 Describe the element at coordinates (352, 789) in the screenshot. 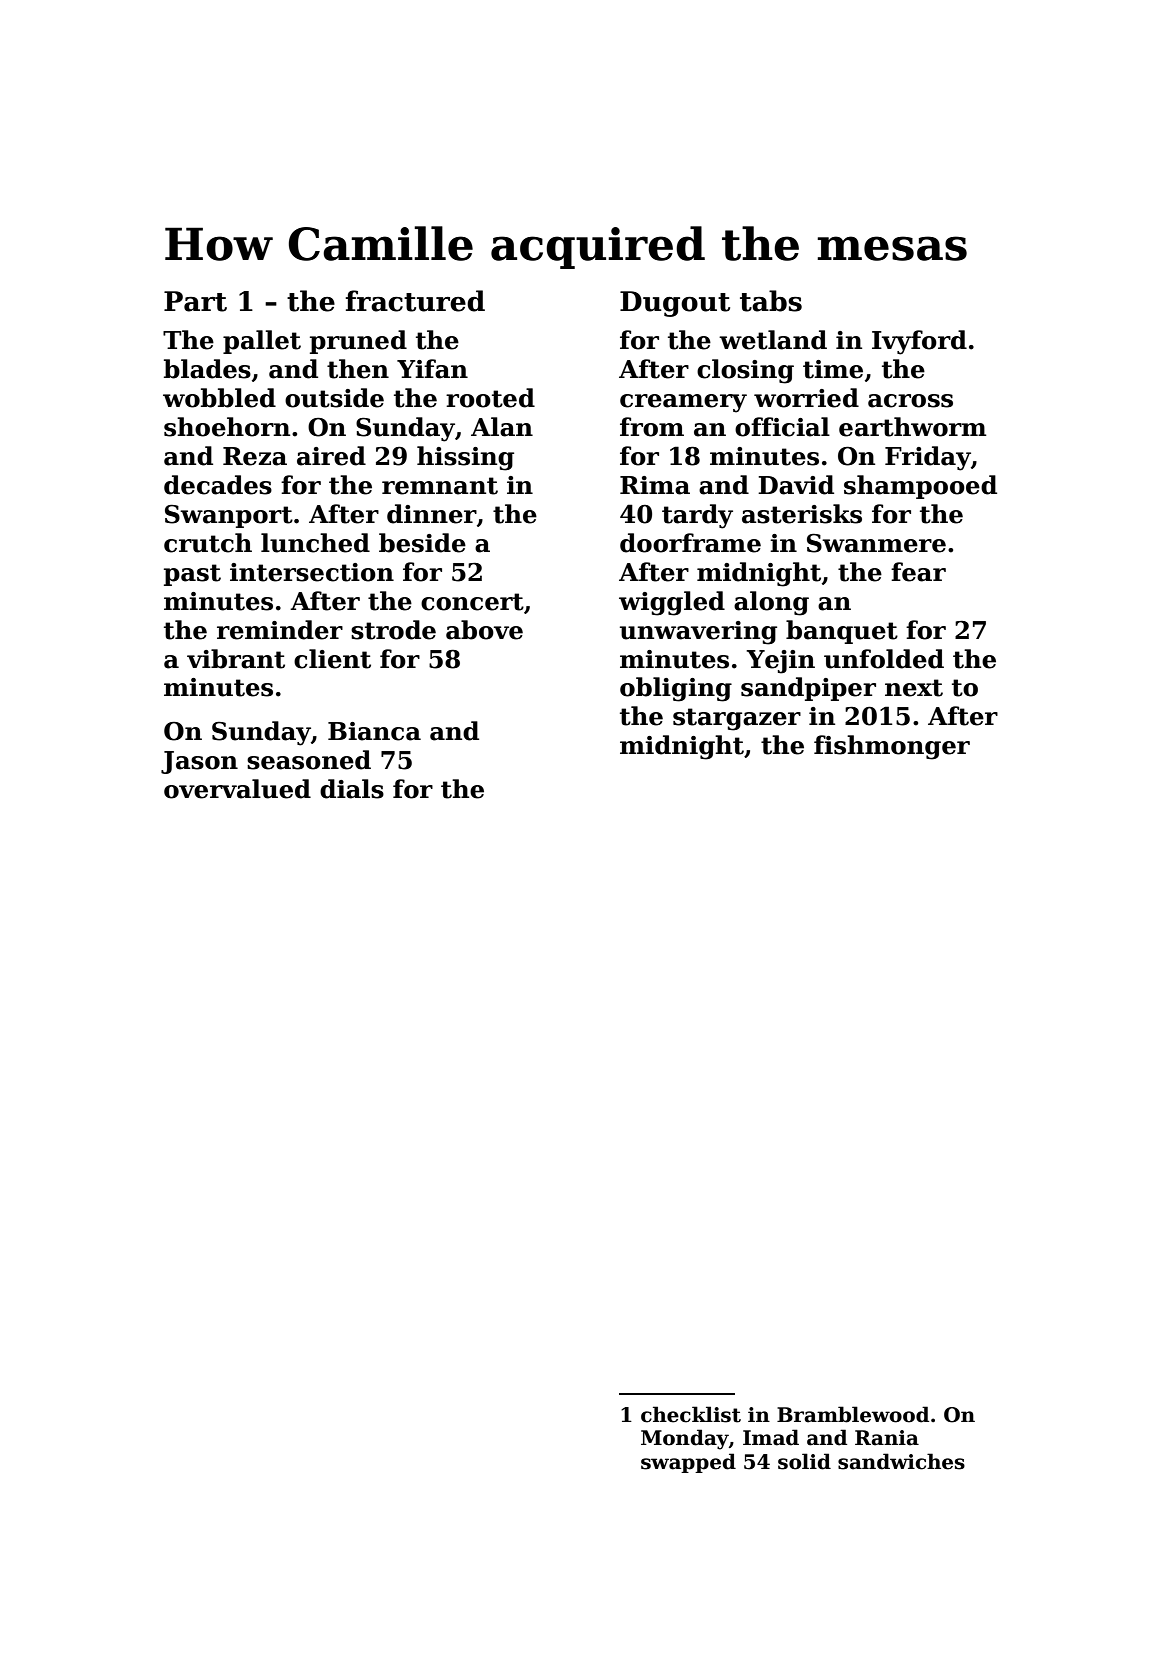

I see `dials` at that location.
